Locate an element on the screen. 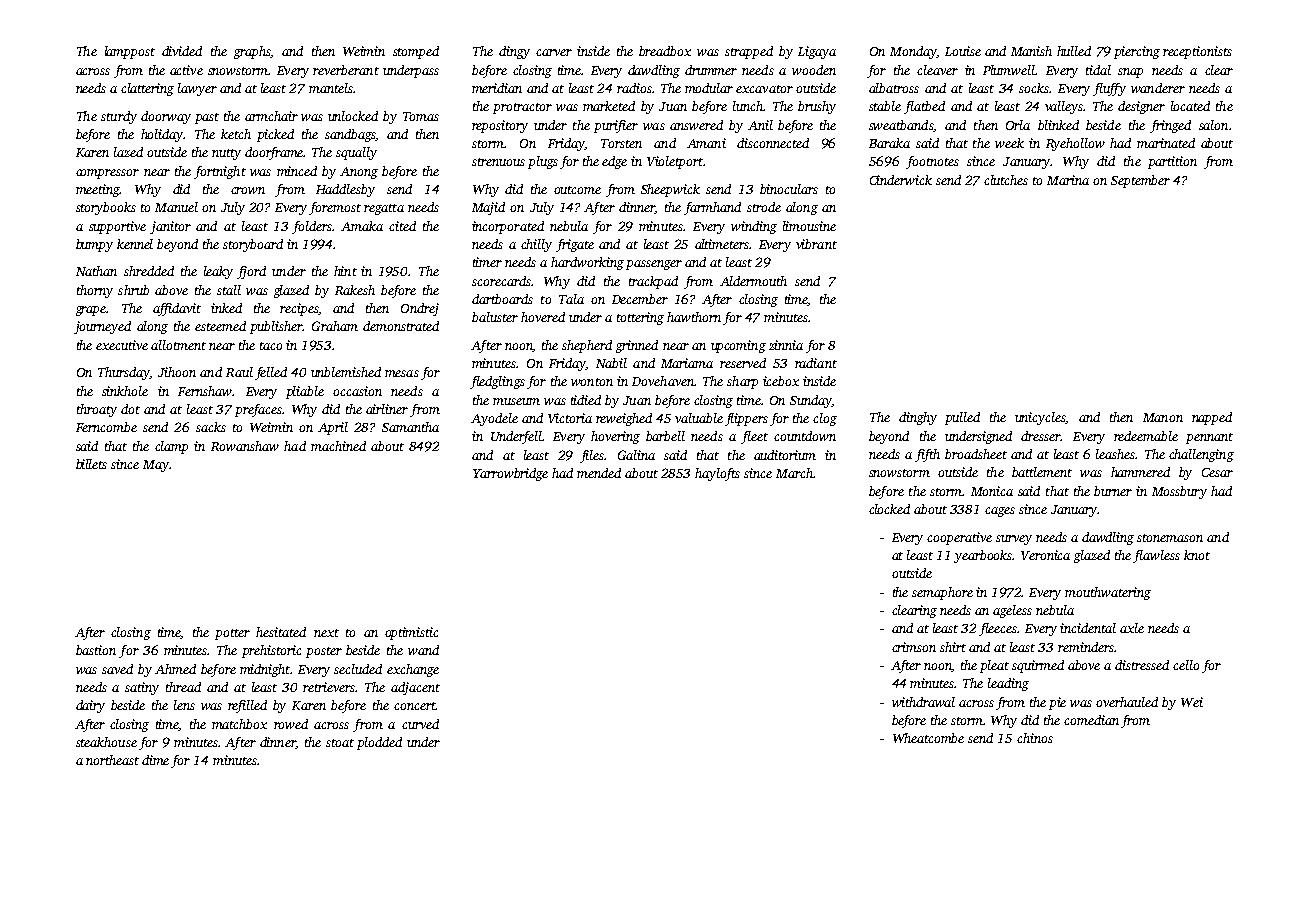  crimson is located at coordinates (914, 647).
